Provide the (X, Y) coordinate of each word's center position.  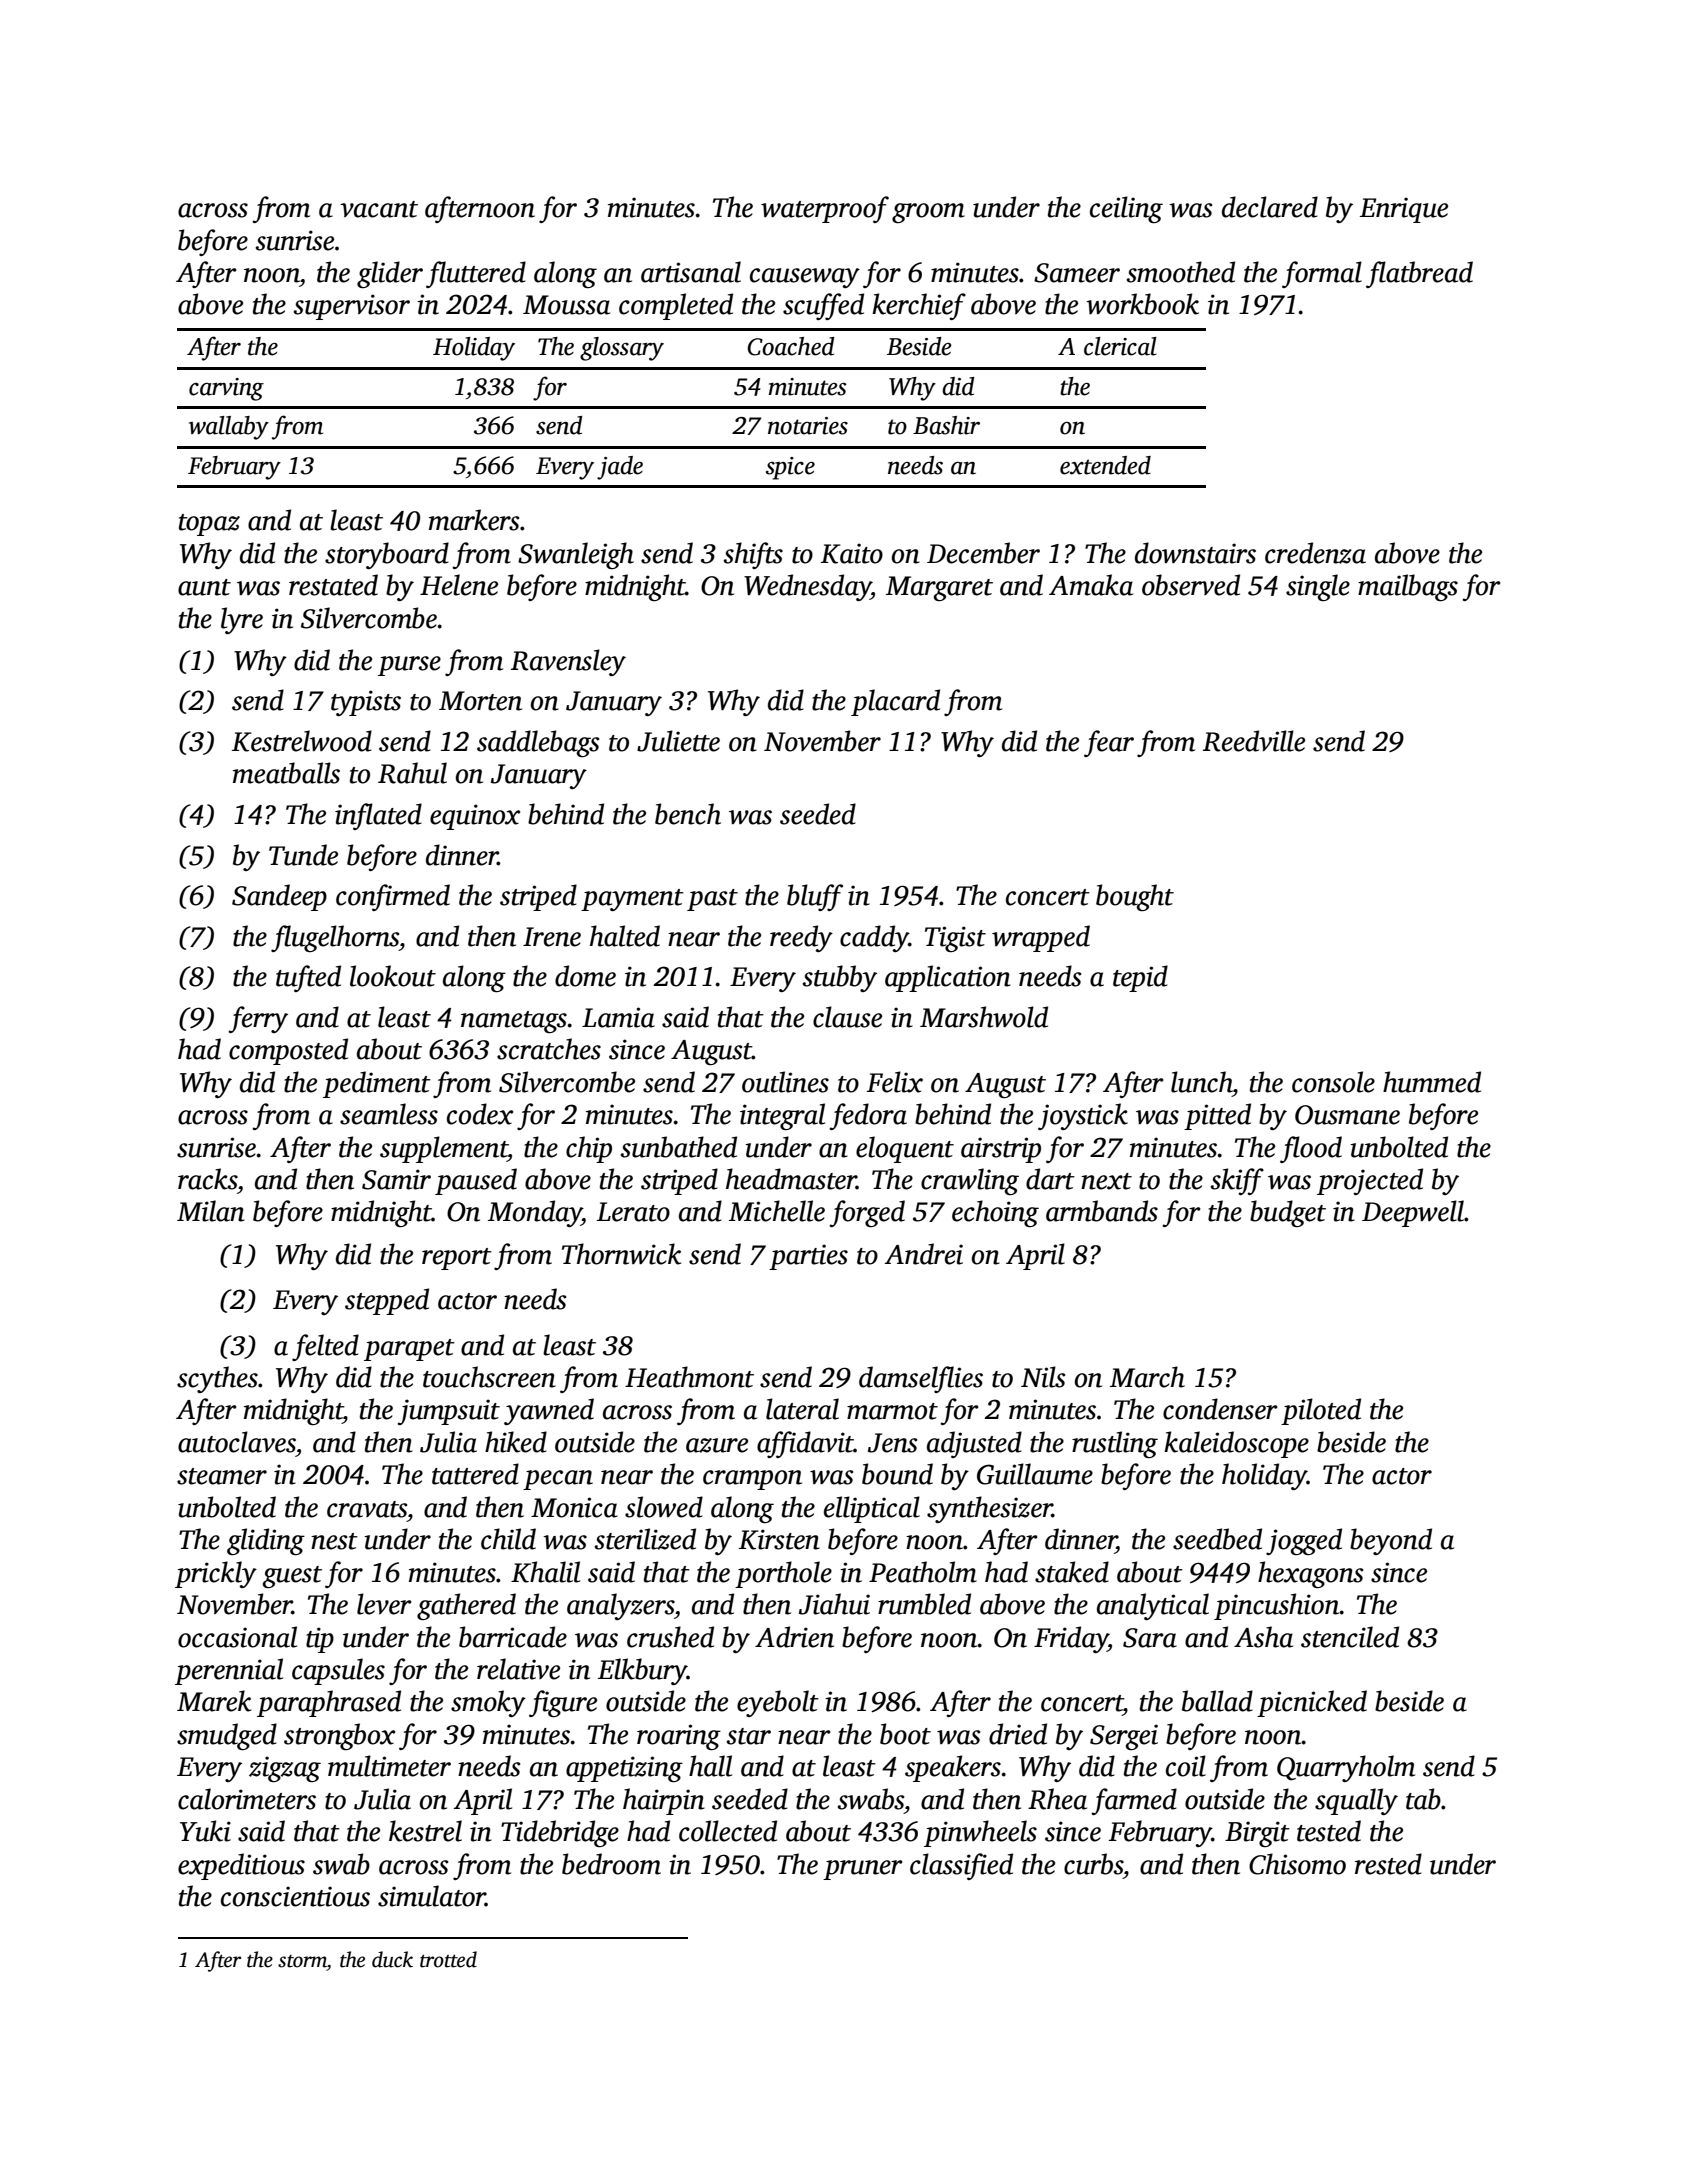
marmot (892, 1411)
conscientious (295, 1896)
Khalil (545, 1572)
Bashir (946, 425)
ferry (258, 1019)
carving (226, 389)
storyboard (387, 555)
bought (1135, 897)
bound (897, 1474)
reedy (801, 938)
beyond (1391, 1541)
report (457, 1259)
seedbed (1217, 1539)
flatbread (1419, 274)
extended (1105, 465)
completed (676, 306)
